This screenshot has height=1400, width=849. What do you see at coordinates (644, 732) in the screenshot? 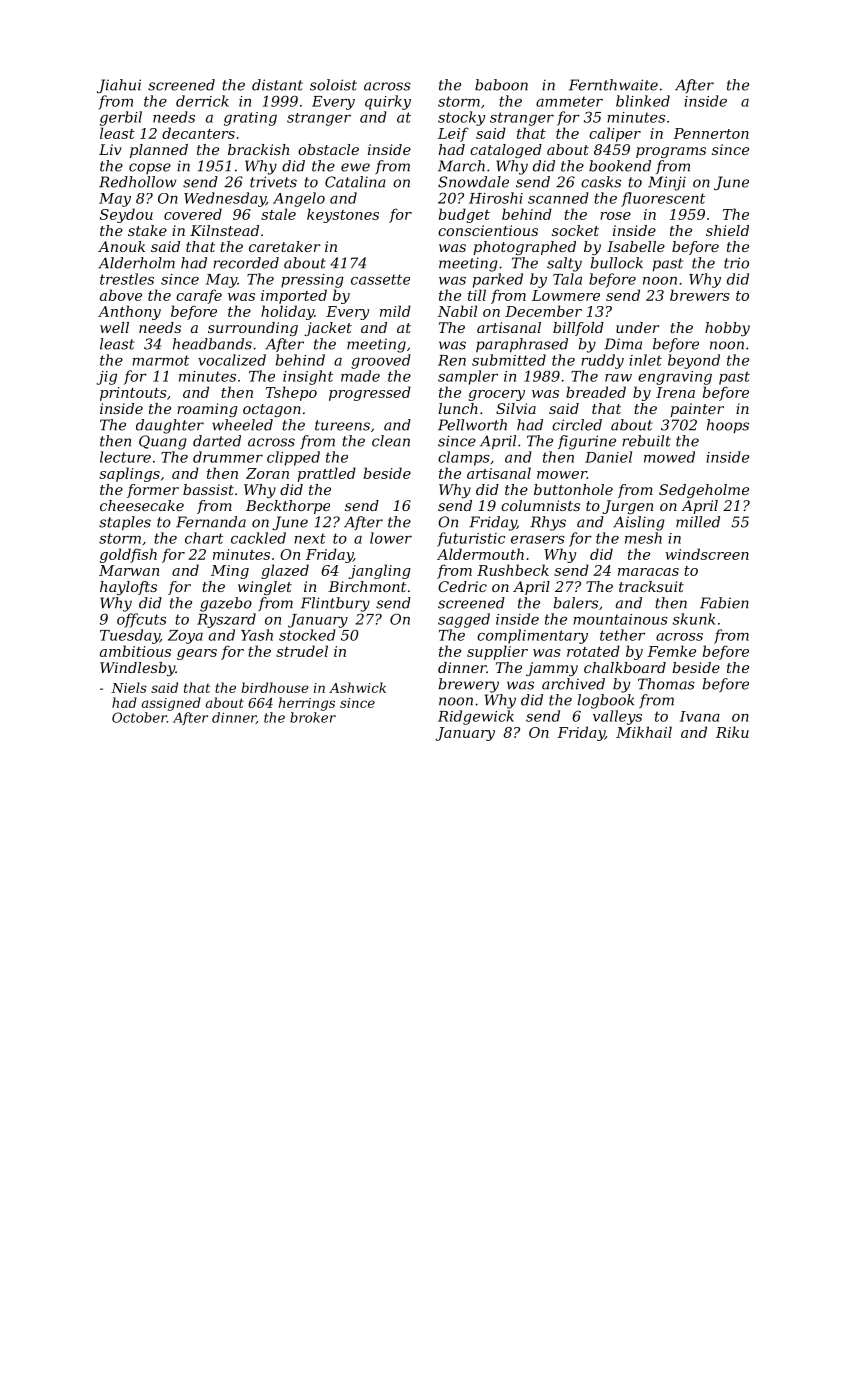
I see `Mikhail` at bounding box center [644, 732].
